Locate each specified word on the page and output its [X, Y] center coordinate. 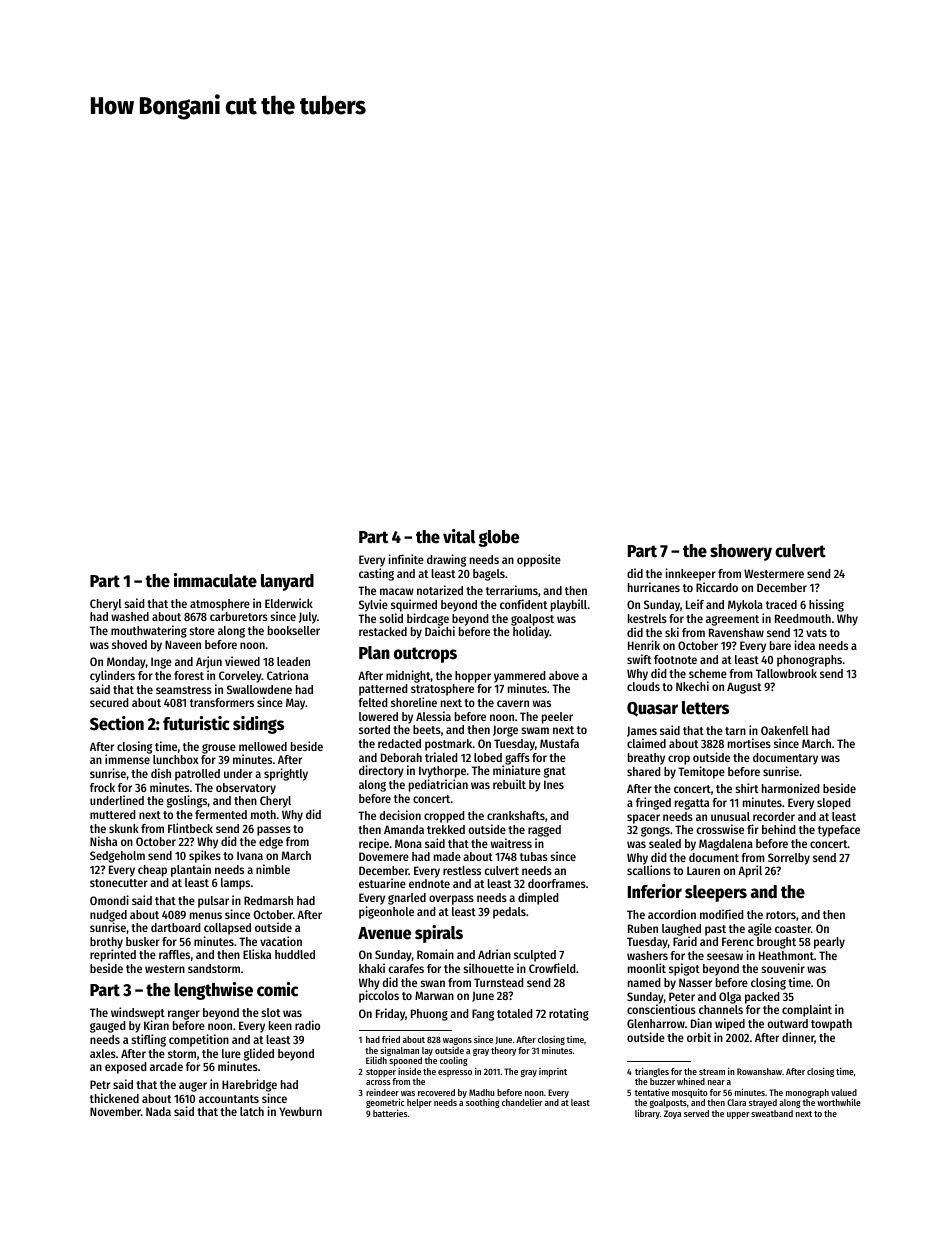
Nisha [103, 841]
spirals [439, 934]
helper [419, 1103]
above [564, 675]
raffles [174, 954]
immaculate [215, 580]
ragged [544, 831]
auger [193, 1087]
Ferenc [738, 941]
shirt [746, 788]
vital [459, 536]
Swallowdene [259, 689]
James [642, 731]
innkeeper [690, 574]
